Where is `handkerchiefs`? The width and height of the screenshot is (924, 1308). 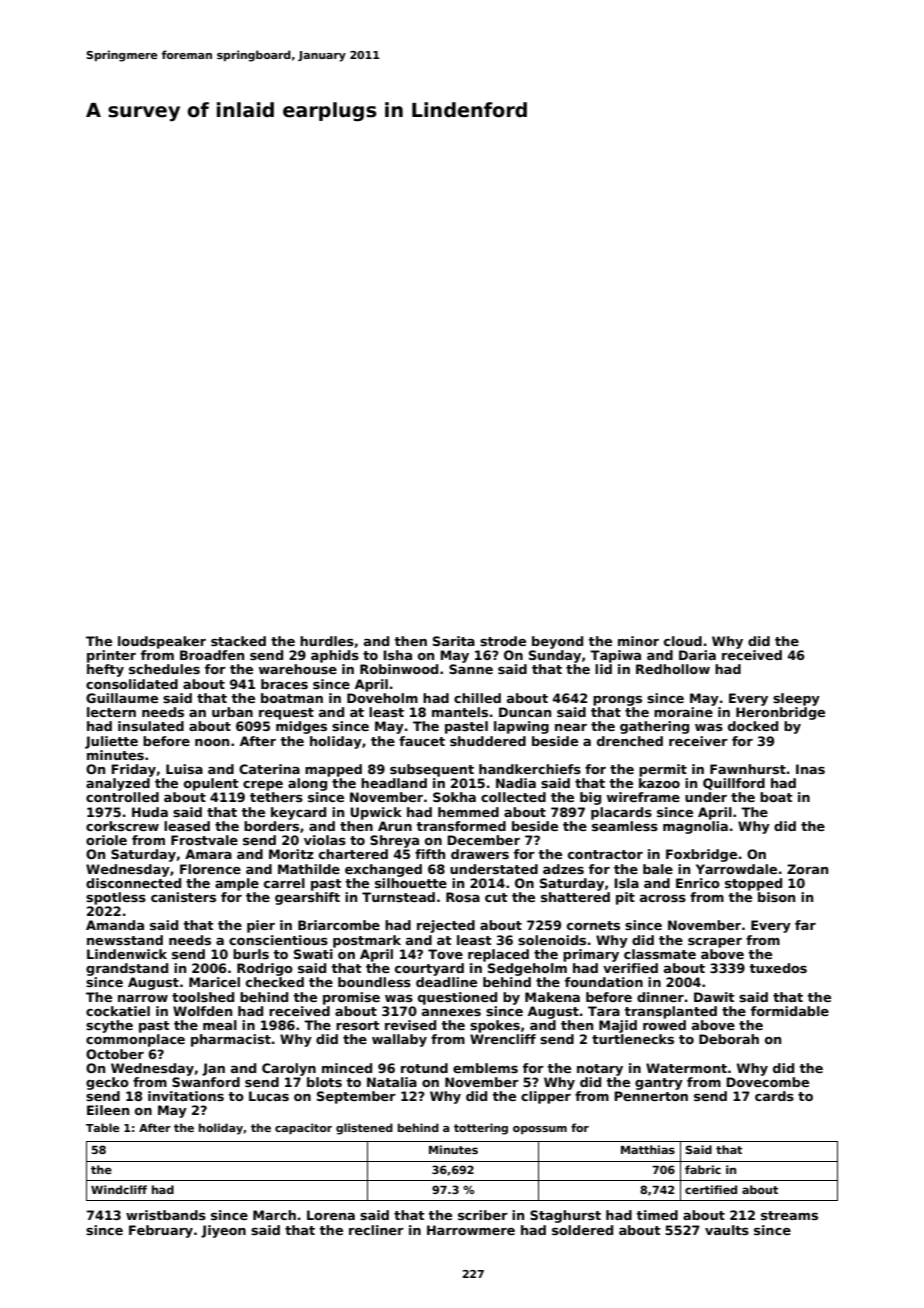
handkerchiefs is located at coordinates (530, 769).
